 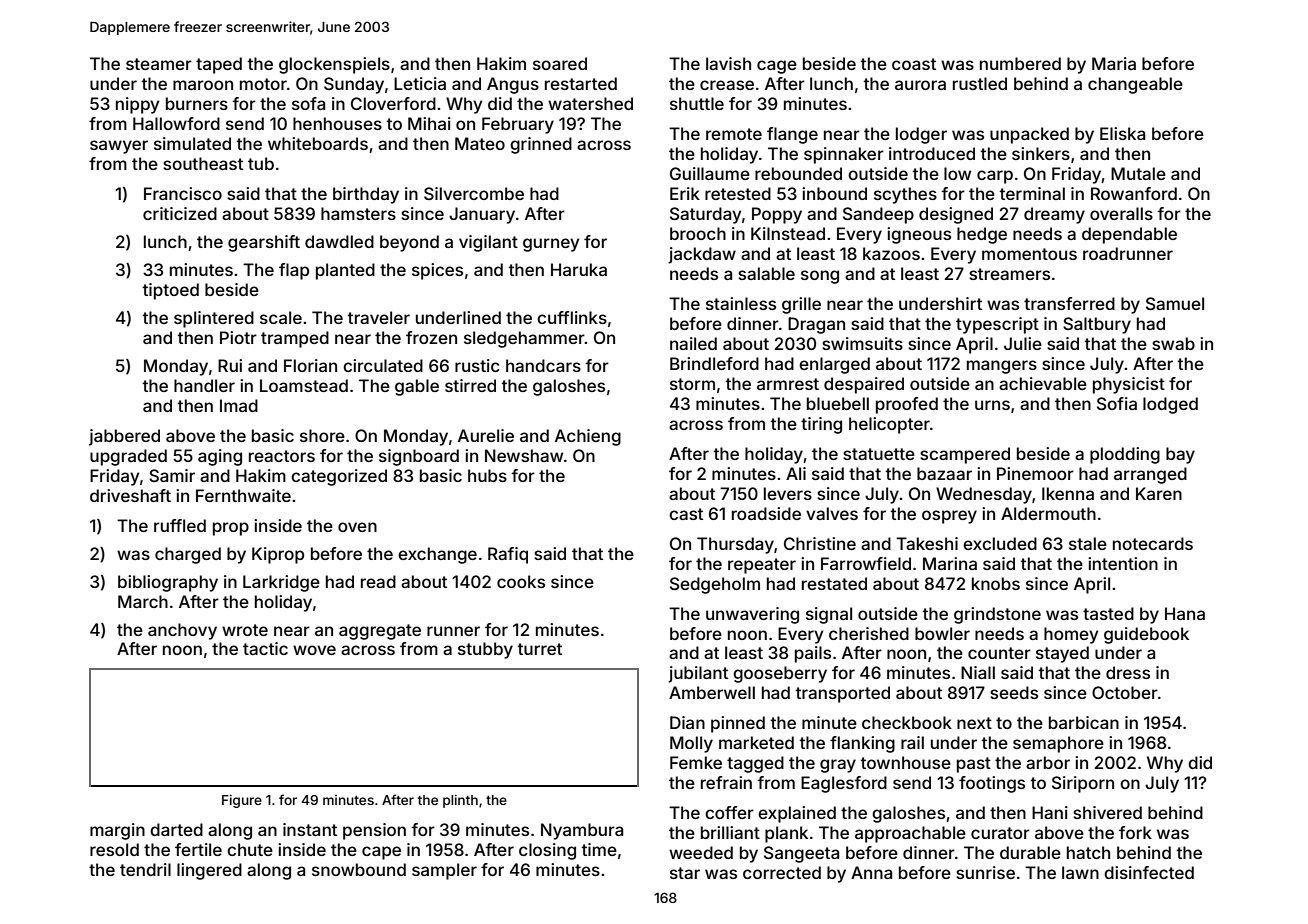 I want to click on steamer, so click(x=159, y=64).
